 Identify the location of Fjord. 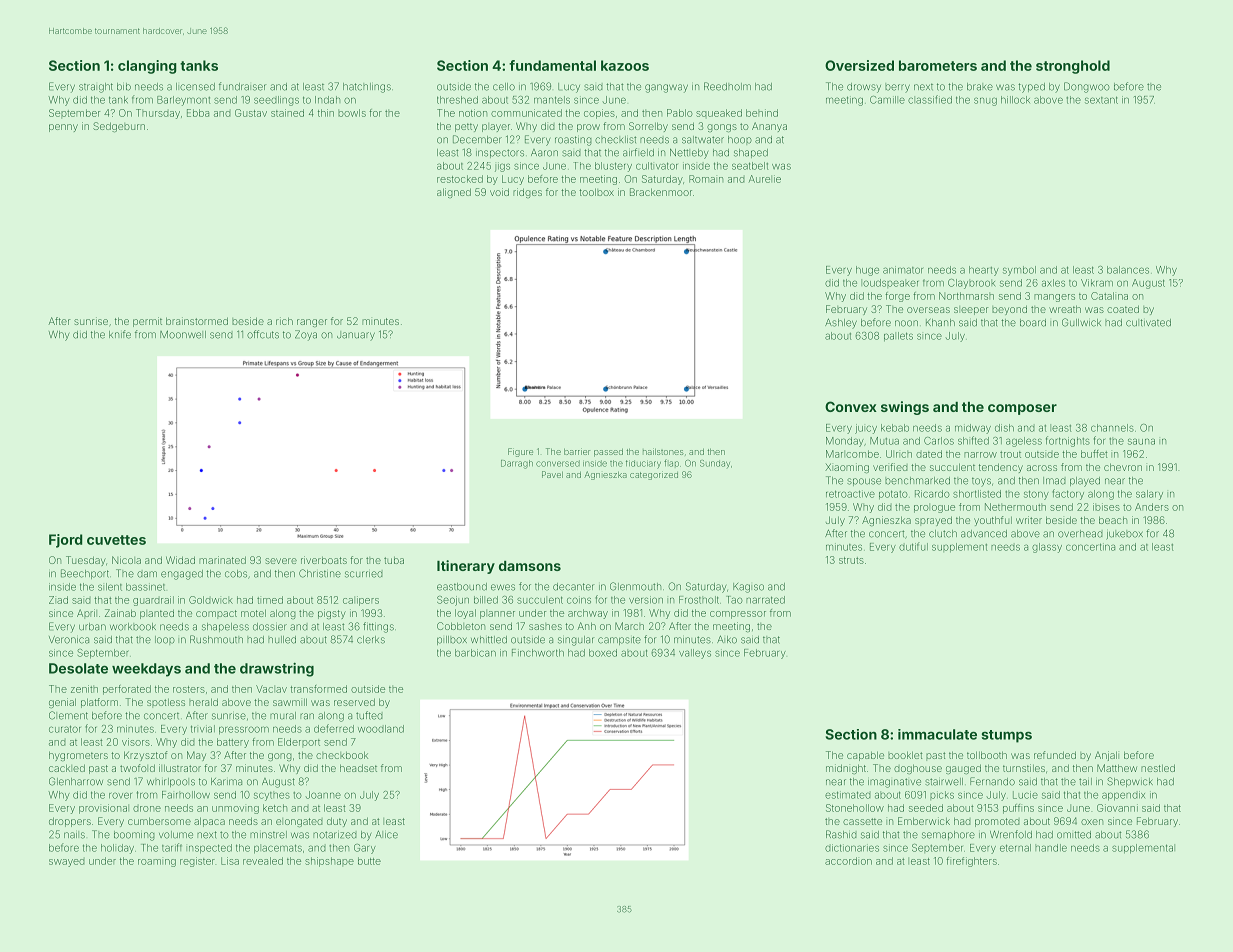
(66, 541).
